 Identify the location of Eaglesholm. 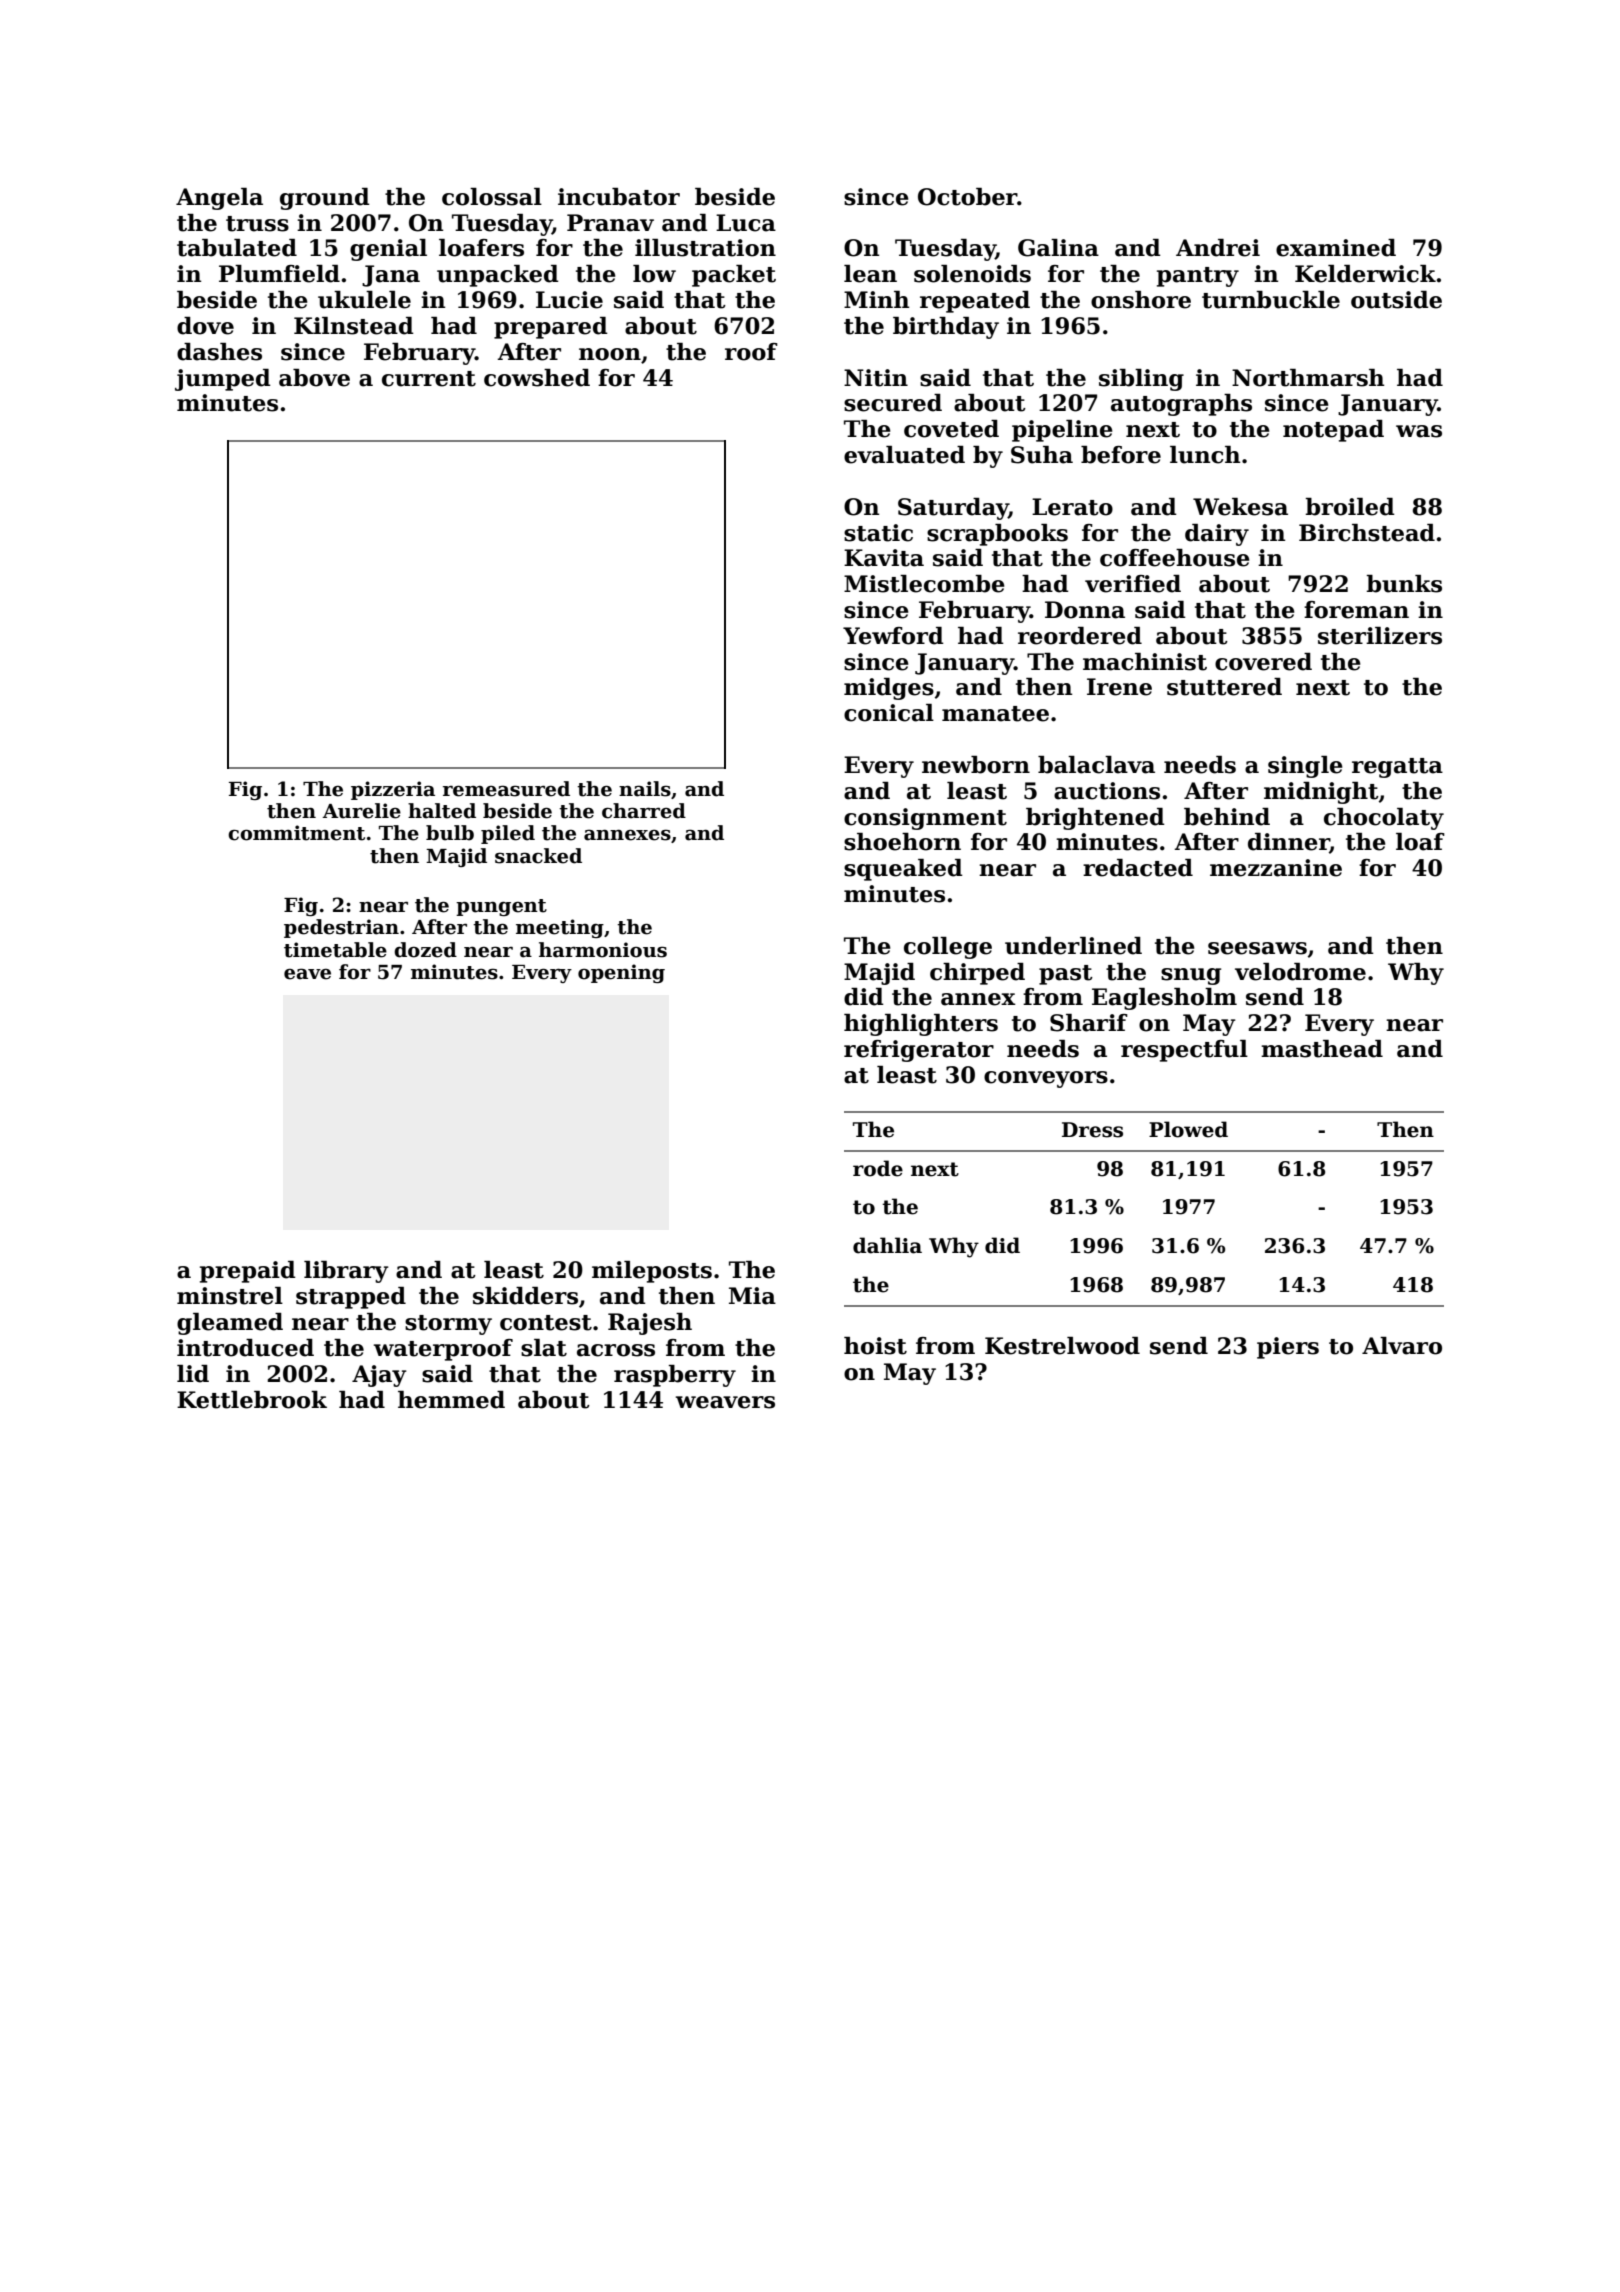
(1164, 999).
